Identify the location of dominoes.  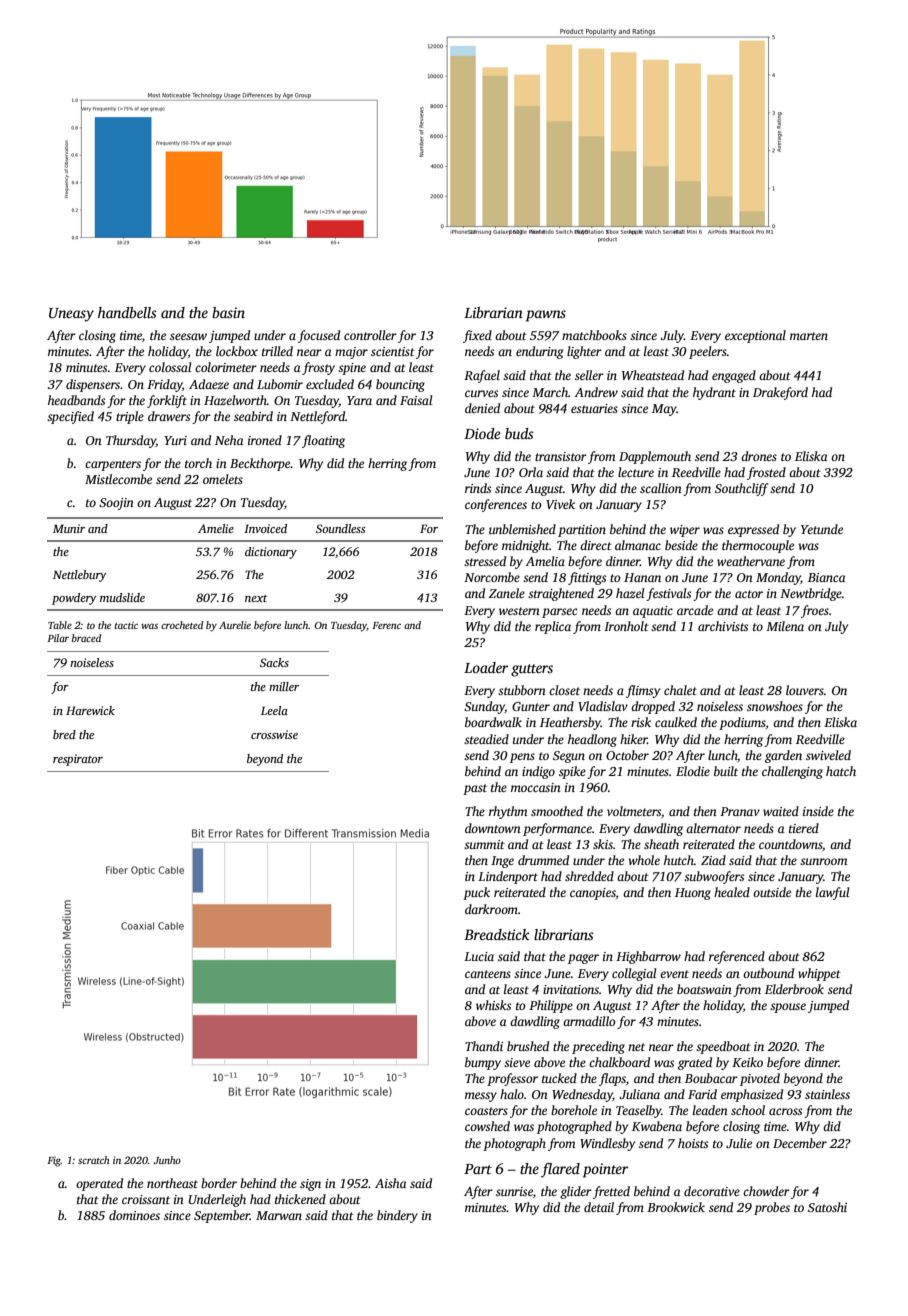
(134, 1215).
